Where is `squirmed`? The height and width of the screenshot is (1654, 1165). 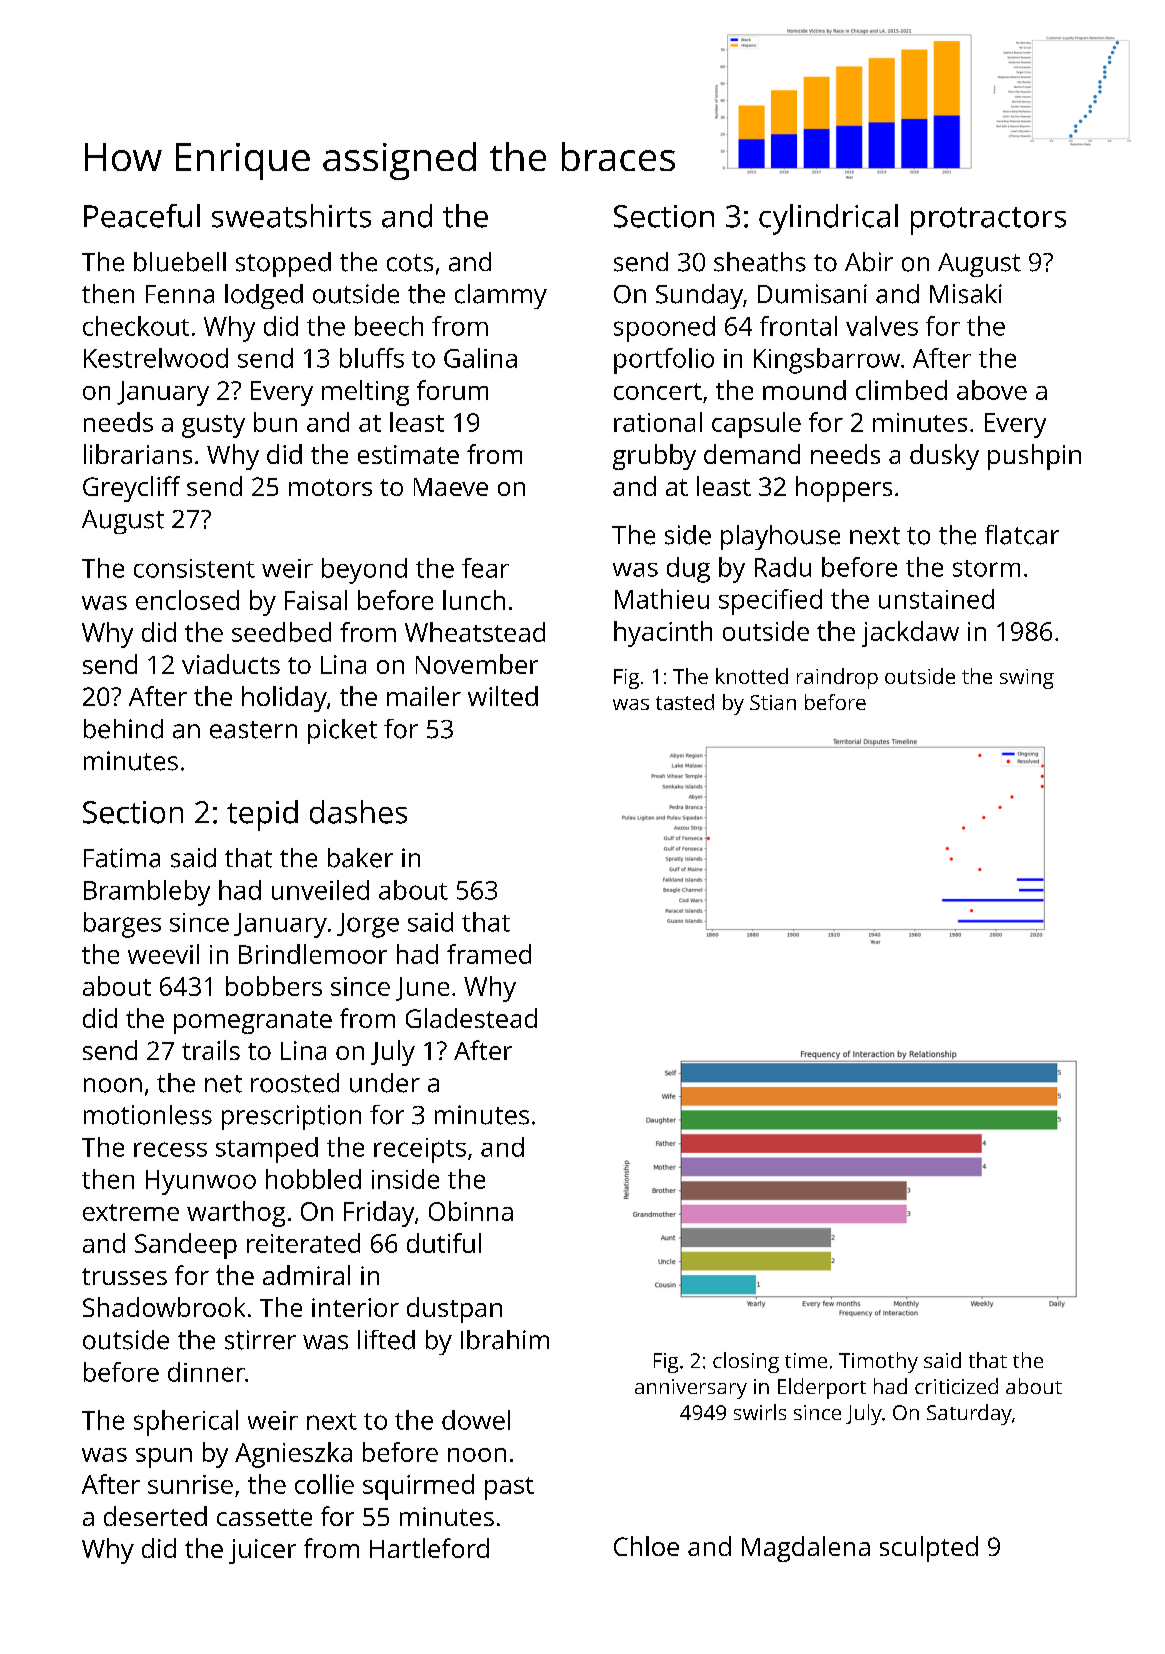
squirmed is located at coordinates (418, 1487).
